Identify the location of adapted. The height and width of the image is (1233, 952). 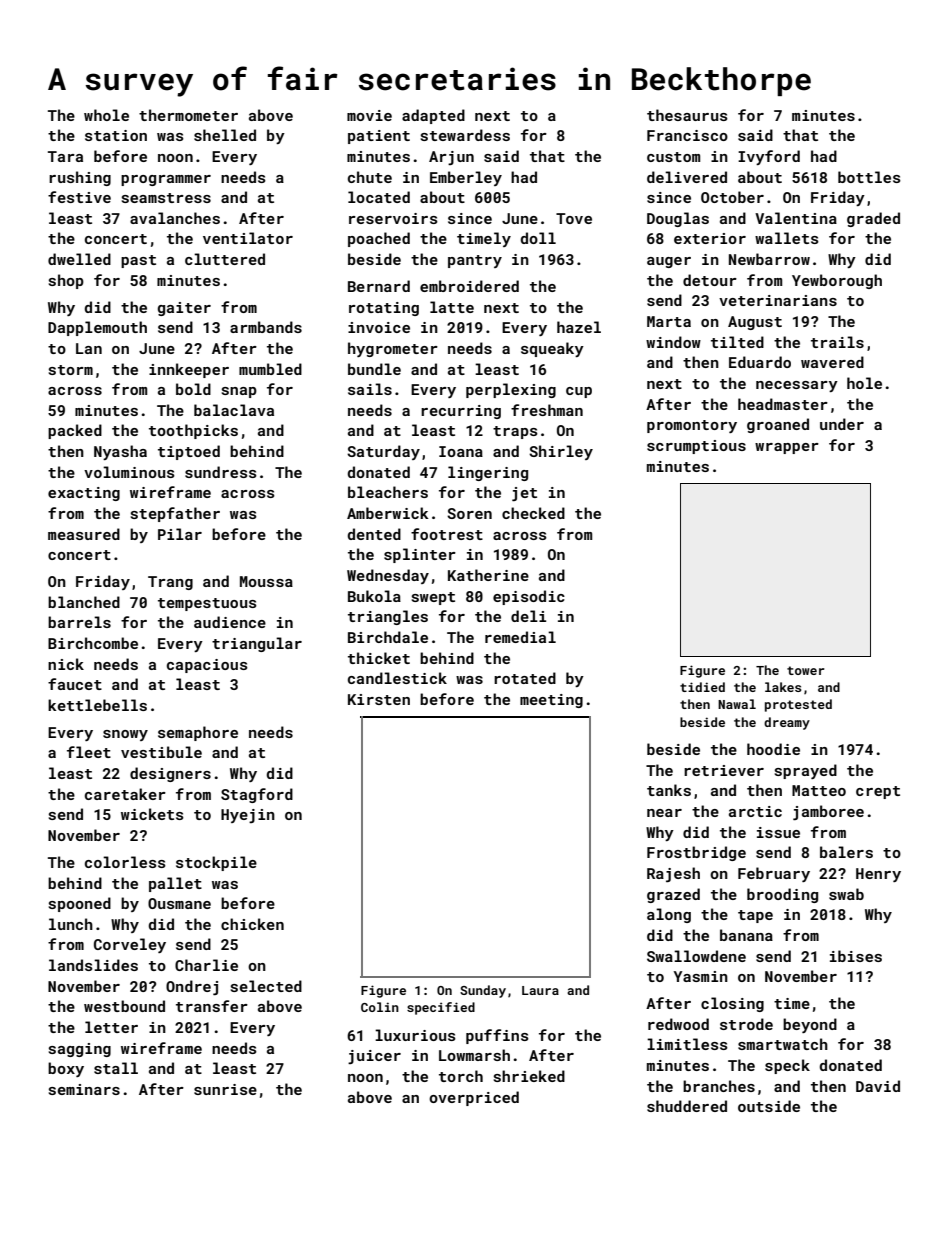
(433, 116).
